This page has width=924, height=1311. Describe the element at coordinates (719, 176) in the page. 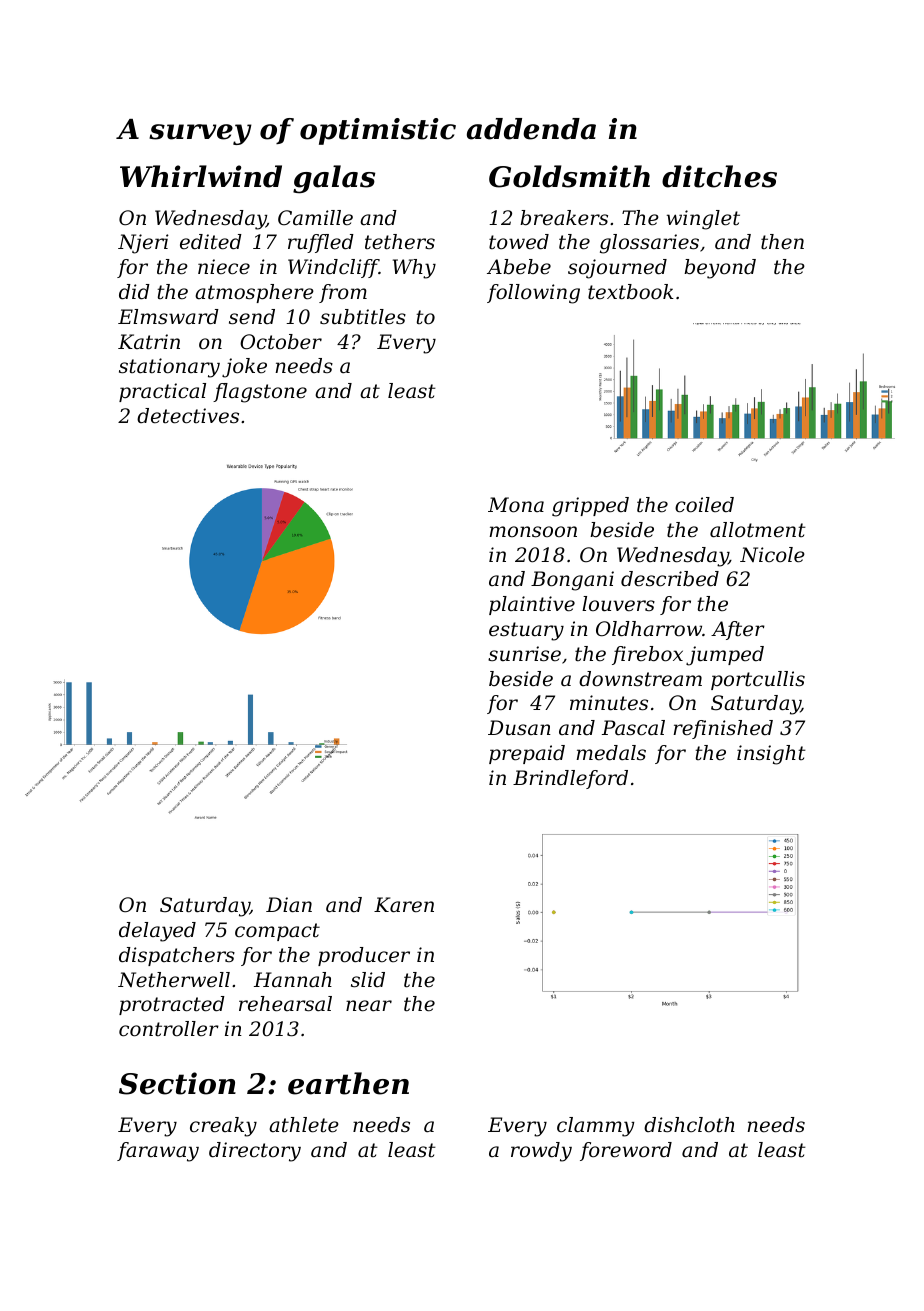

I see `ditches` at that location.
